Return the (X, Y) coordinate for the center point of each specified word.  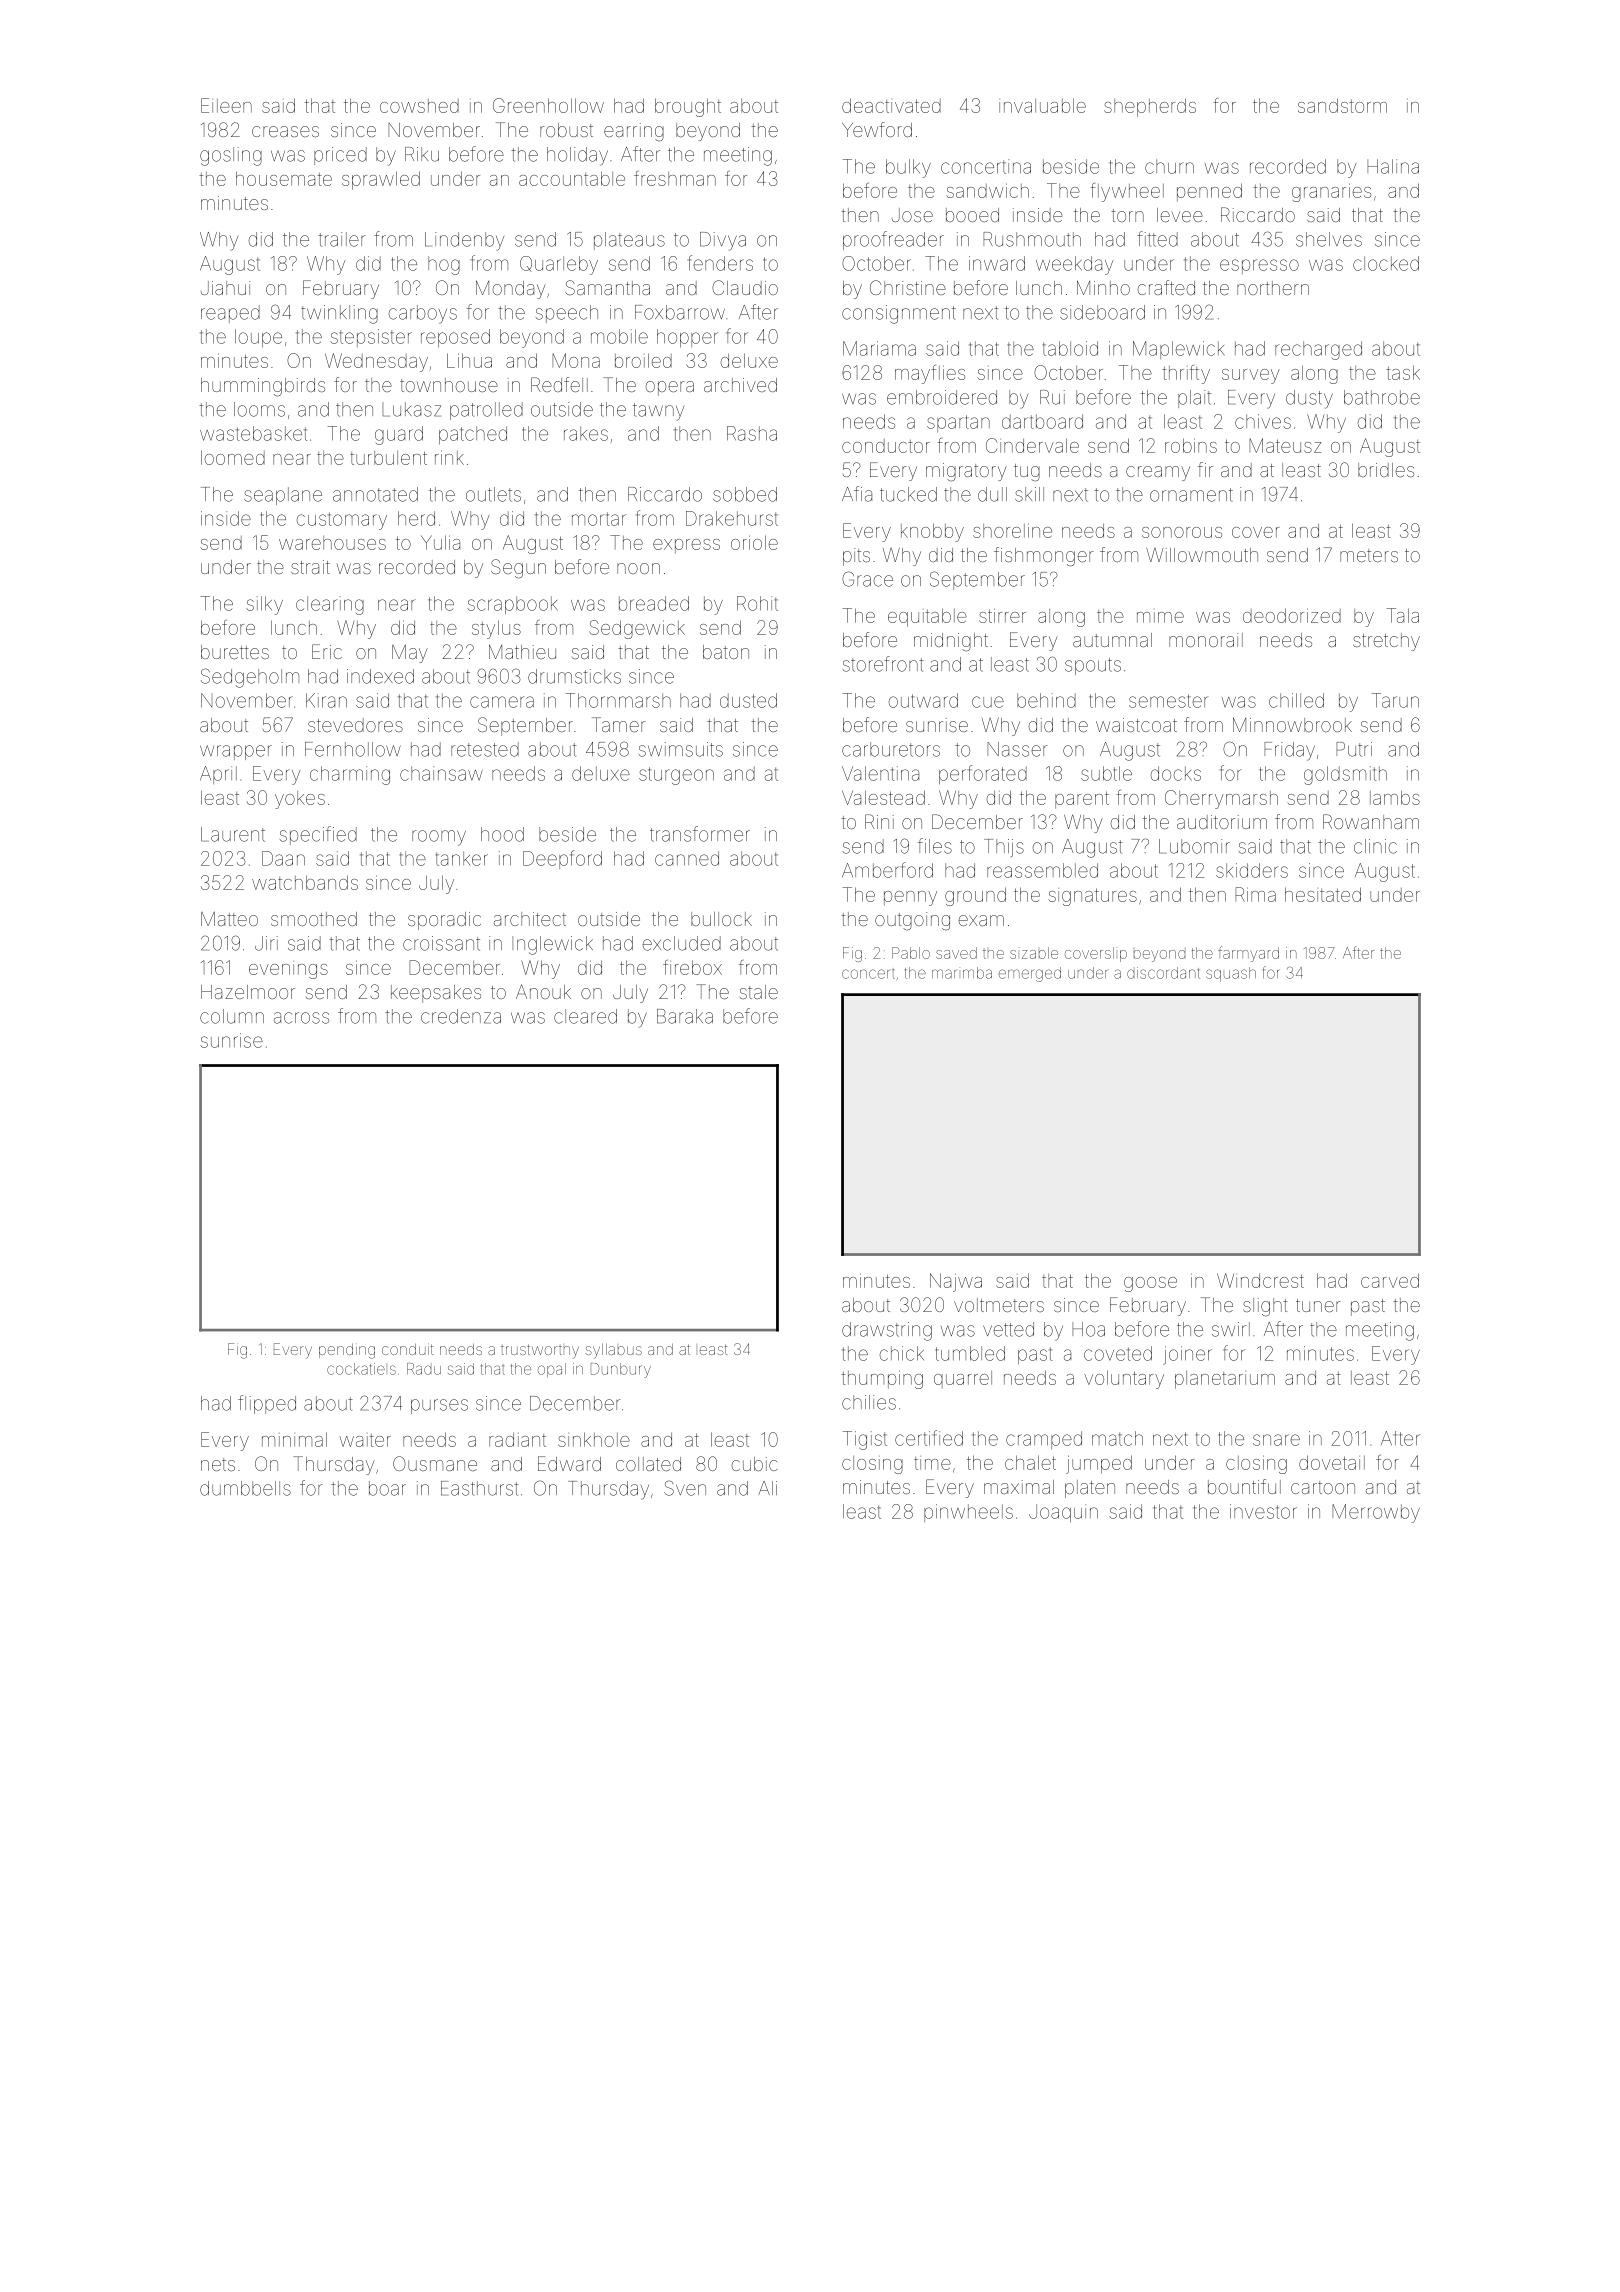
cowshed (419, 106)
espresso (1259, 266)
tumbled (970, 1353)
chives (1263, 421)
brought (688, 107)
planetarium (1225, 1380)
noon (638, 568)
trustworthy (540, 1351)
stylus (496, 629)
